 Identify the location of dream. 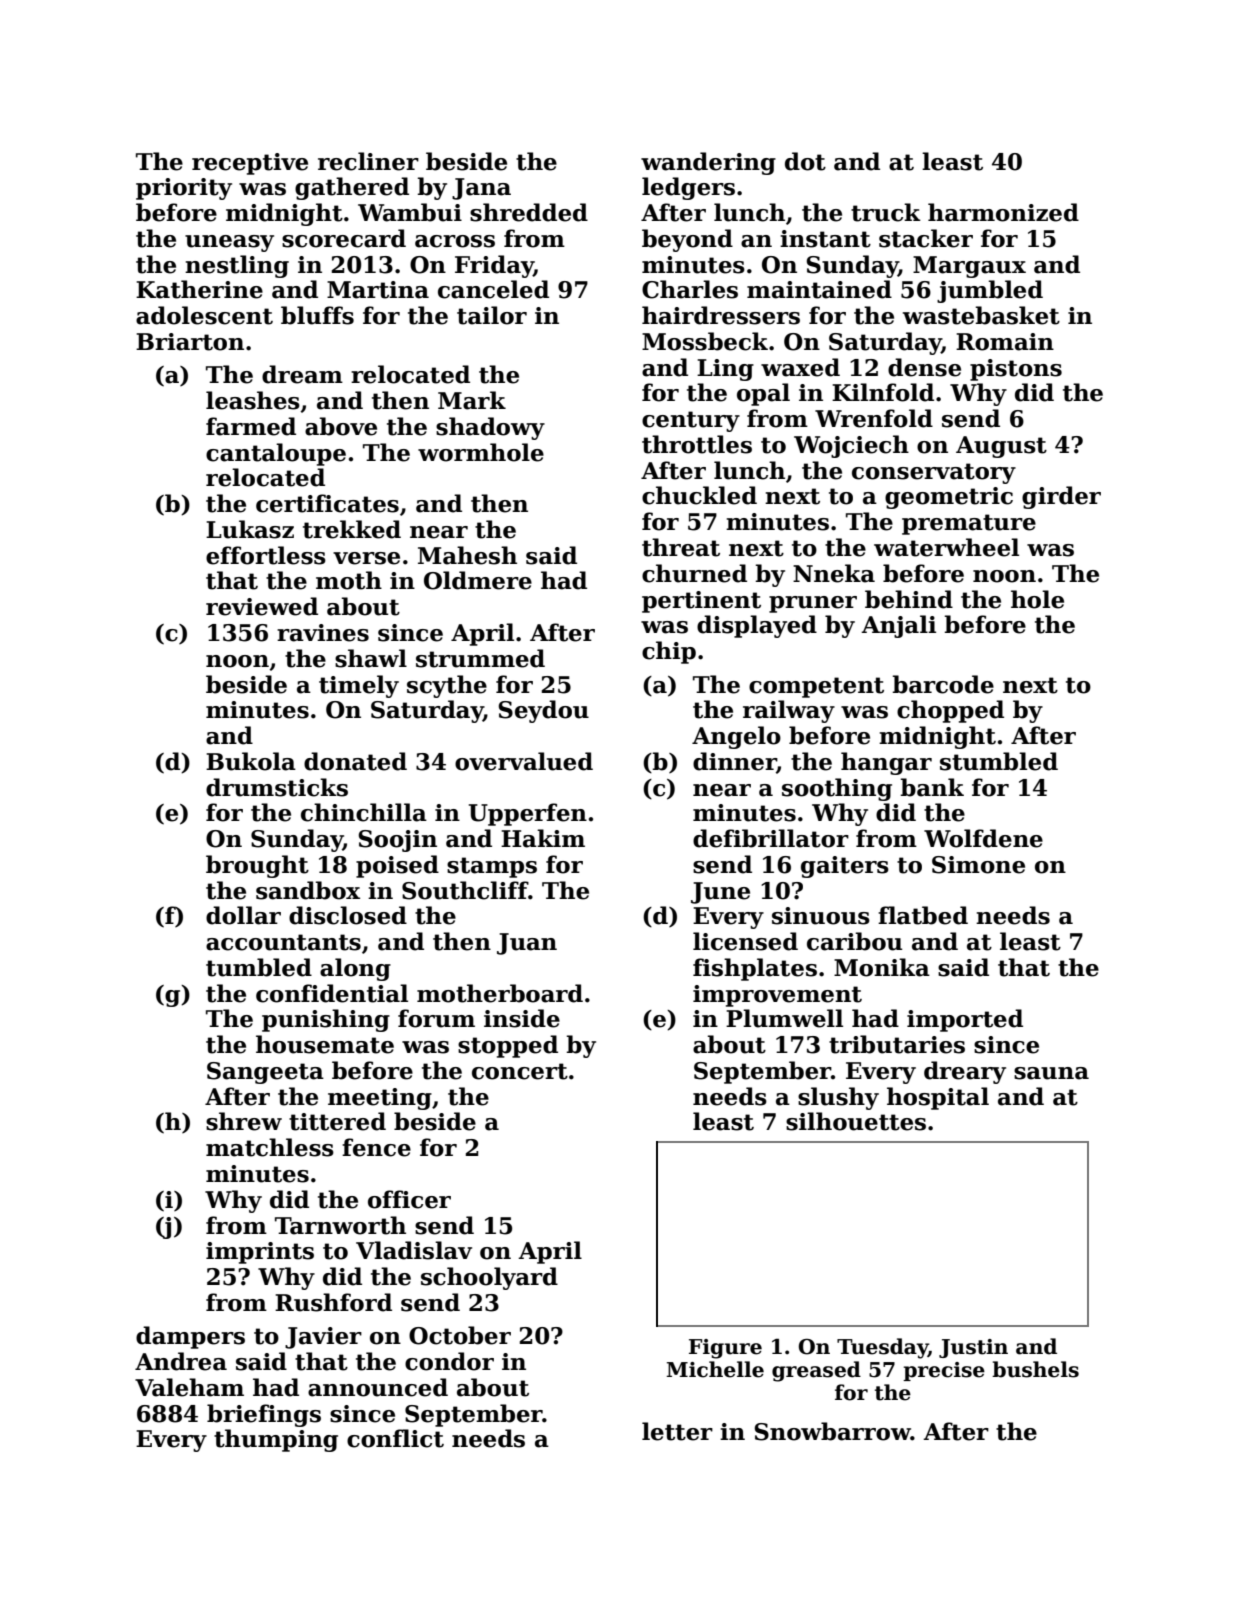
(302, 374).
